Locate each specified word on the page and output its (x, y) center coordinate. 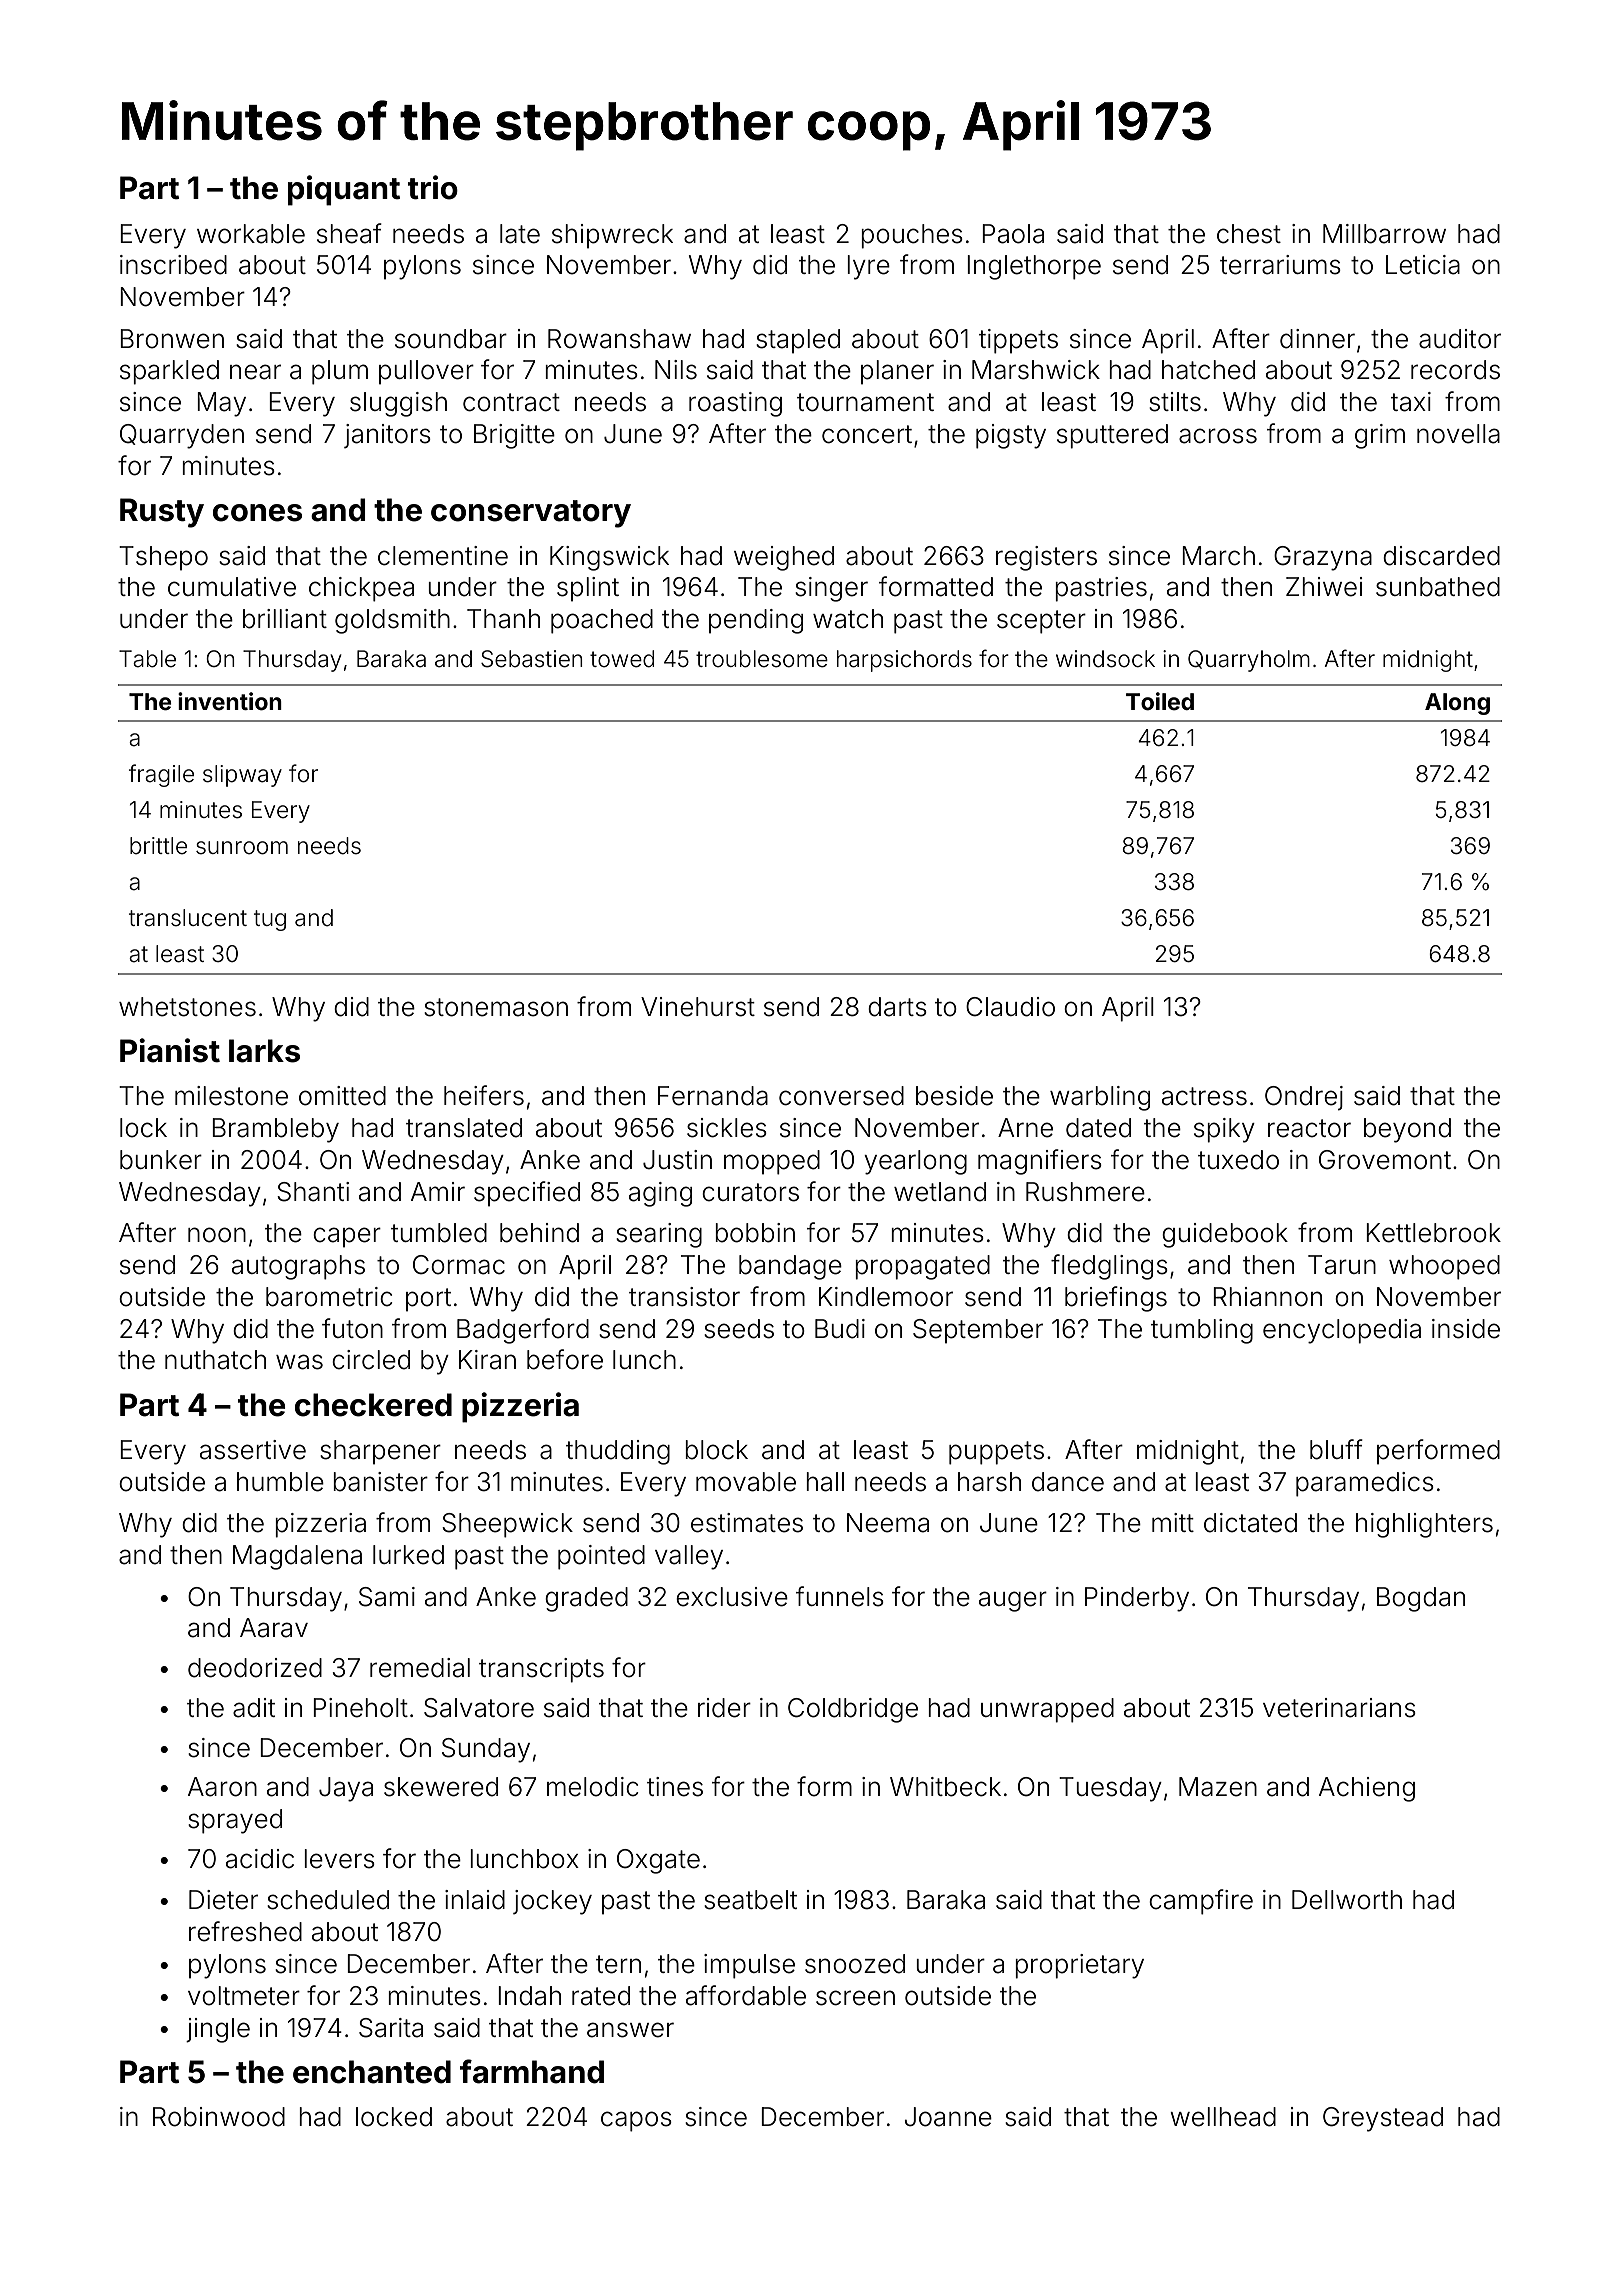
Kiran (487, 1360)
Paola (1013, 234)
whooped (1444, 1267)
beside (954, 1096)
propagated (922, 1267)
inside (1466, 1329)
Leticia (1423, 265)
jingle (218, 2030)
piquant (344, 190)
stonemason (496, 1007)
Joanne (948, 2117)
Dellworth (1347, 1900)
